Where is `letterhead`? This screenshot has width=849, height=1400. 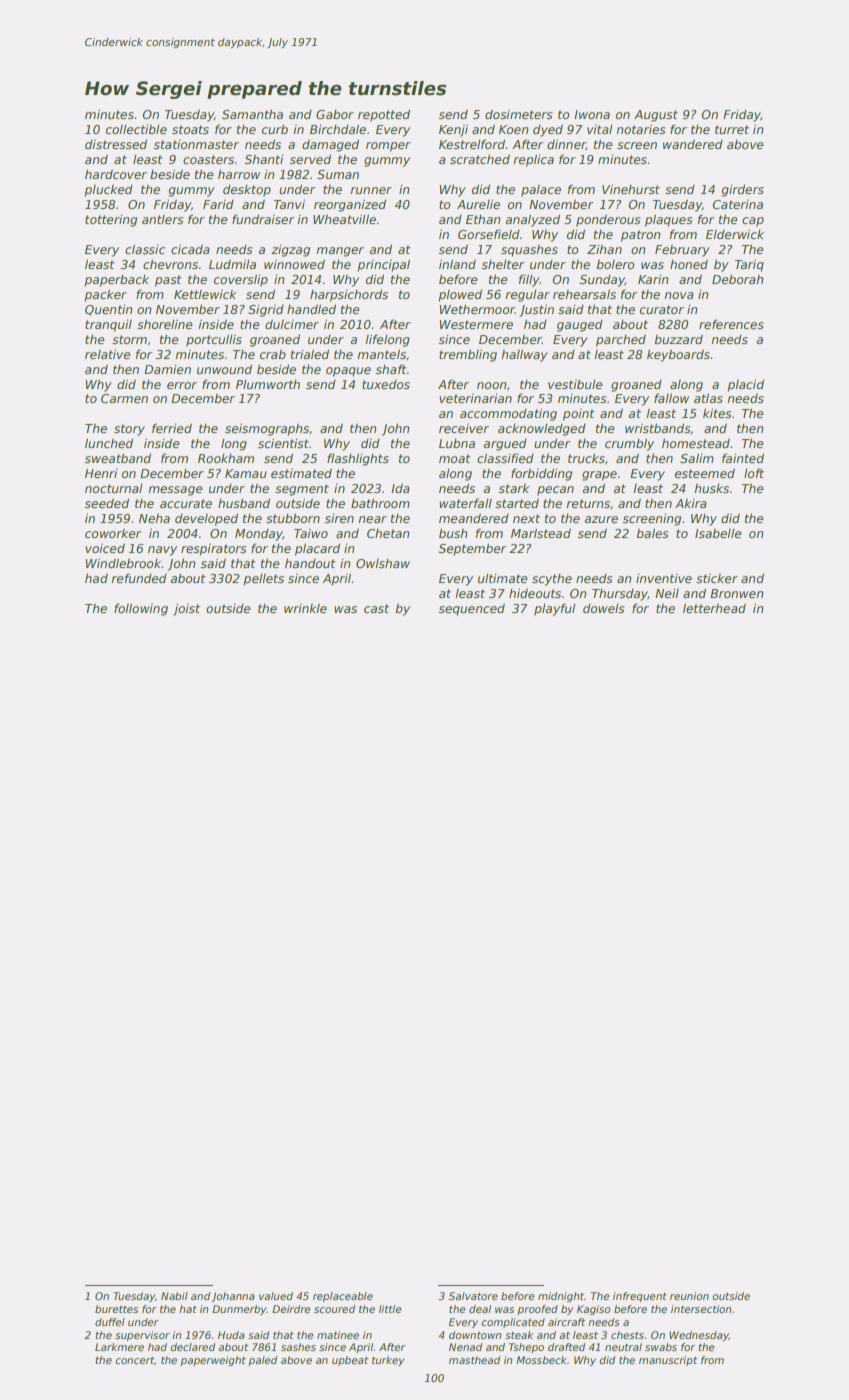
letterhead is located at coordinates (714, 608).
